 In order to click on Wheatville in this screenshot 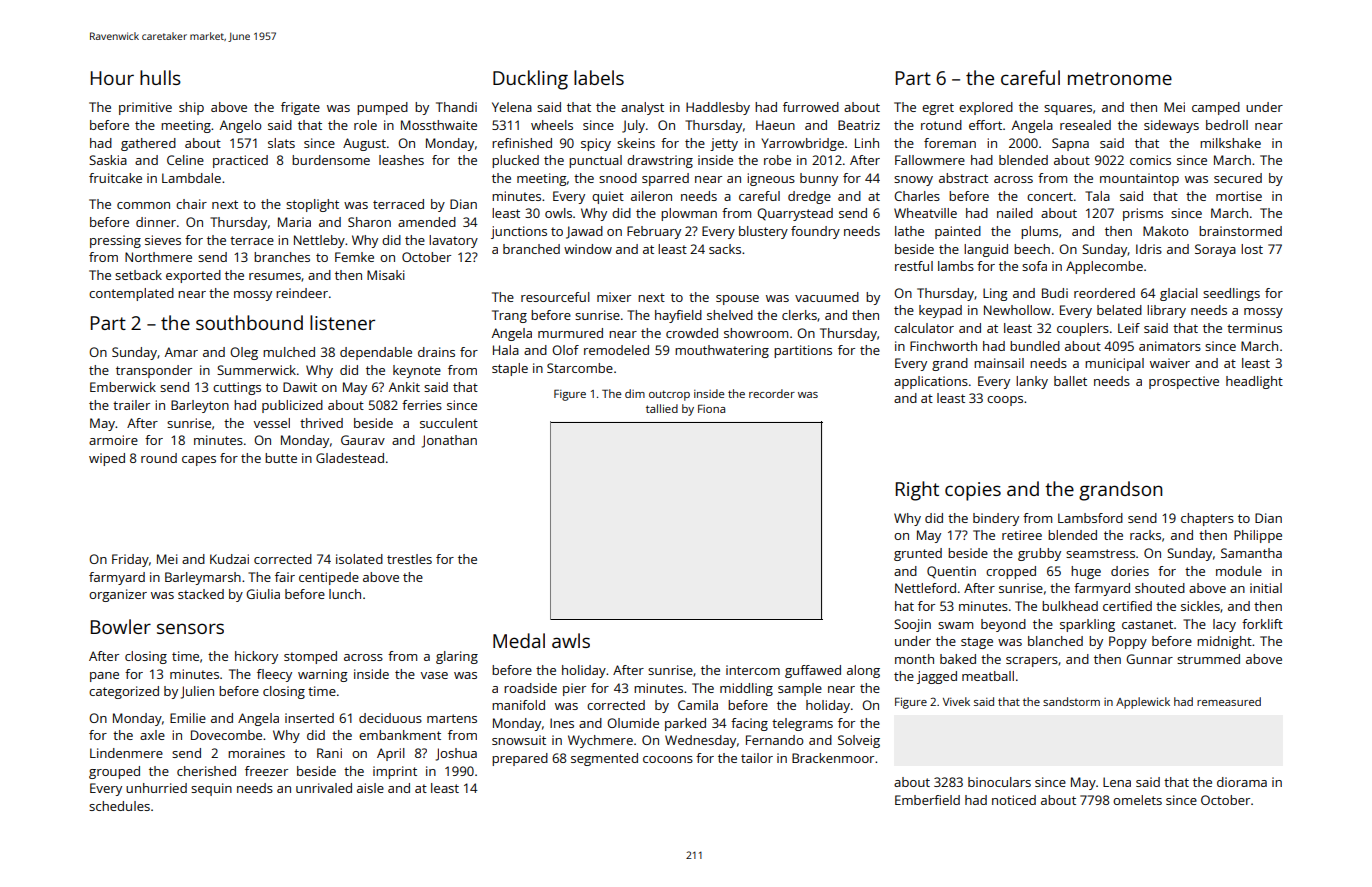, I will do `click(925, 213)`.
